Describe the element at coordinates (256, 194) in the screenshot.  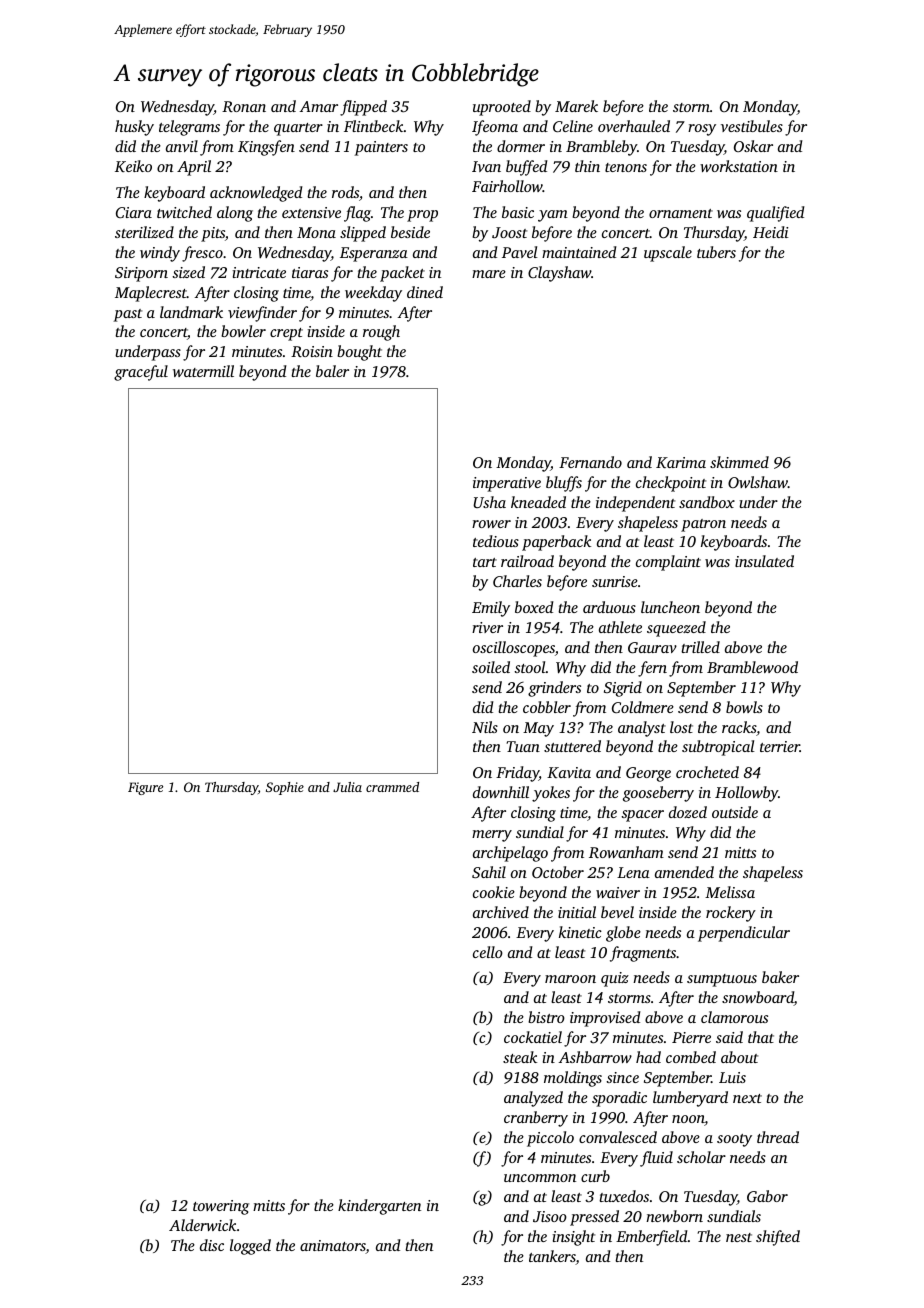
I see `acknowledged` at that location.
